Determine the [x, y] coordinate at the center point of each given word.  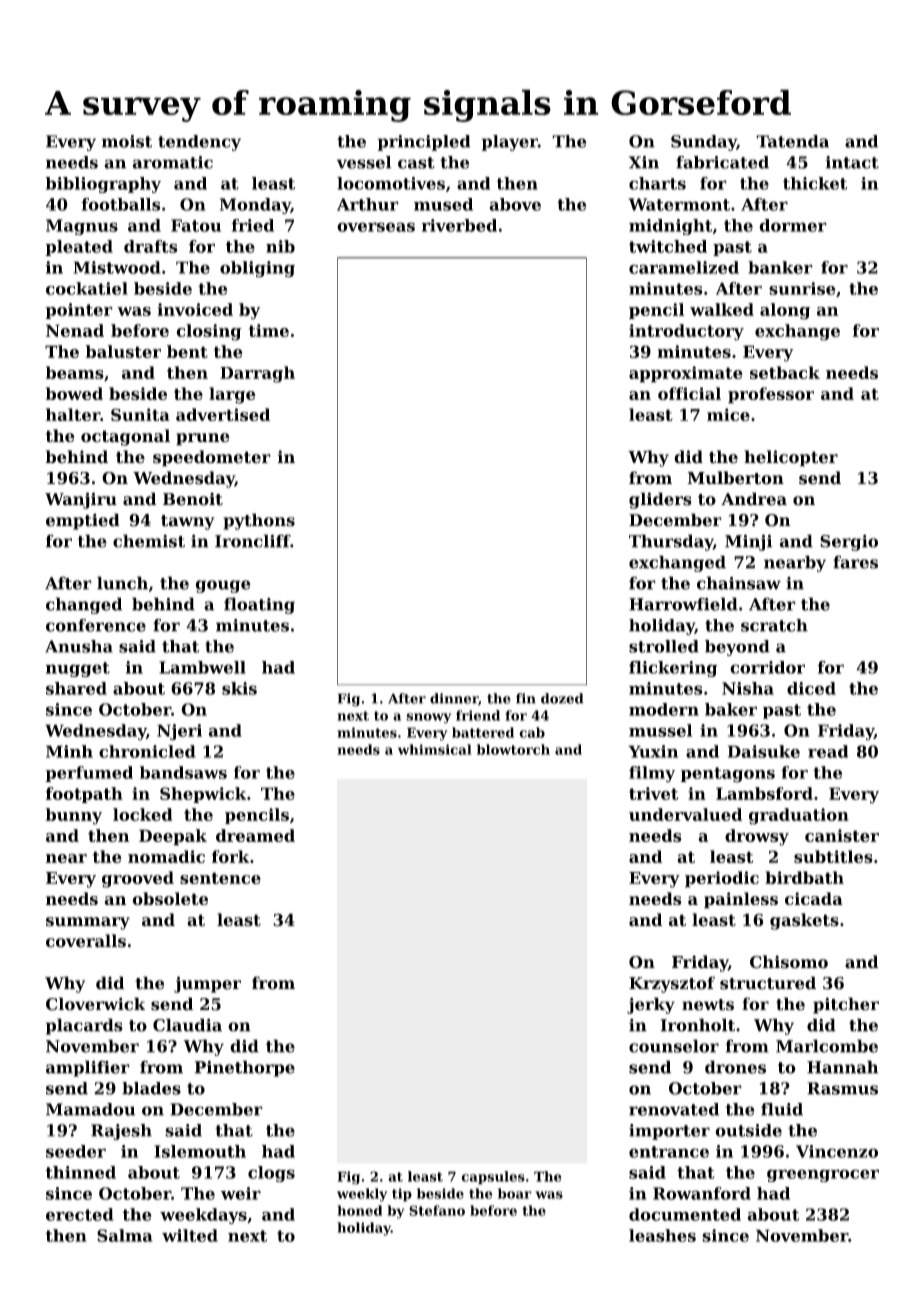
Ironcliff [252, 541]
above [515, 204]
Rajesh [121, 1132]
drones [735, 1067]
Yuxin [653, 751]
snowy [428, 718]
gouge [223, 586]
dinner [454, 698]
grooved [138, 879]
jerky [651, 1005]
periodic [722, 879]
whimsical [435, 749]
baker [731, 709]
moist [127, 141]
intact [852, 162]
